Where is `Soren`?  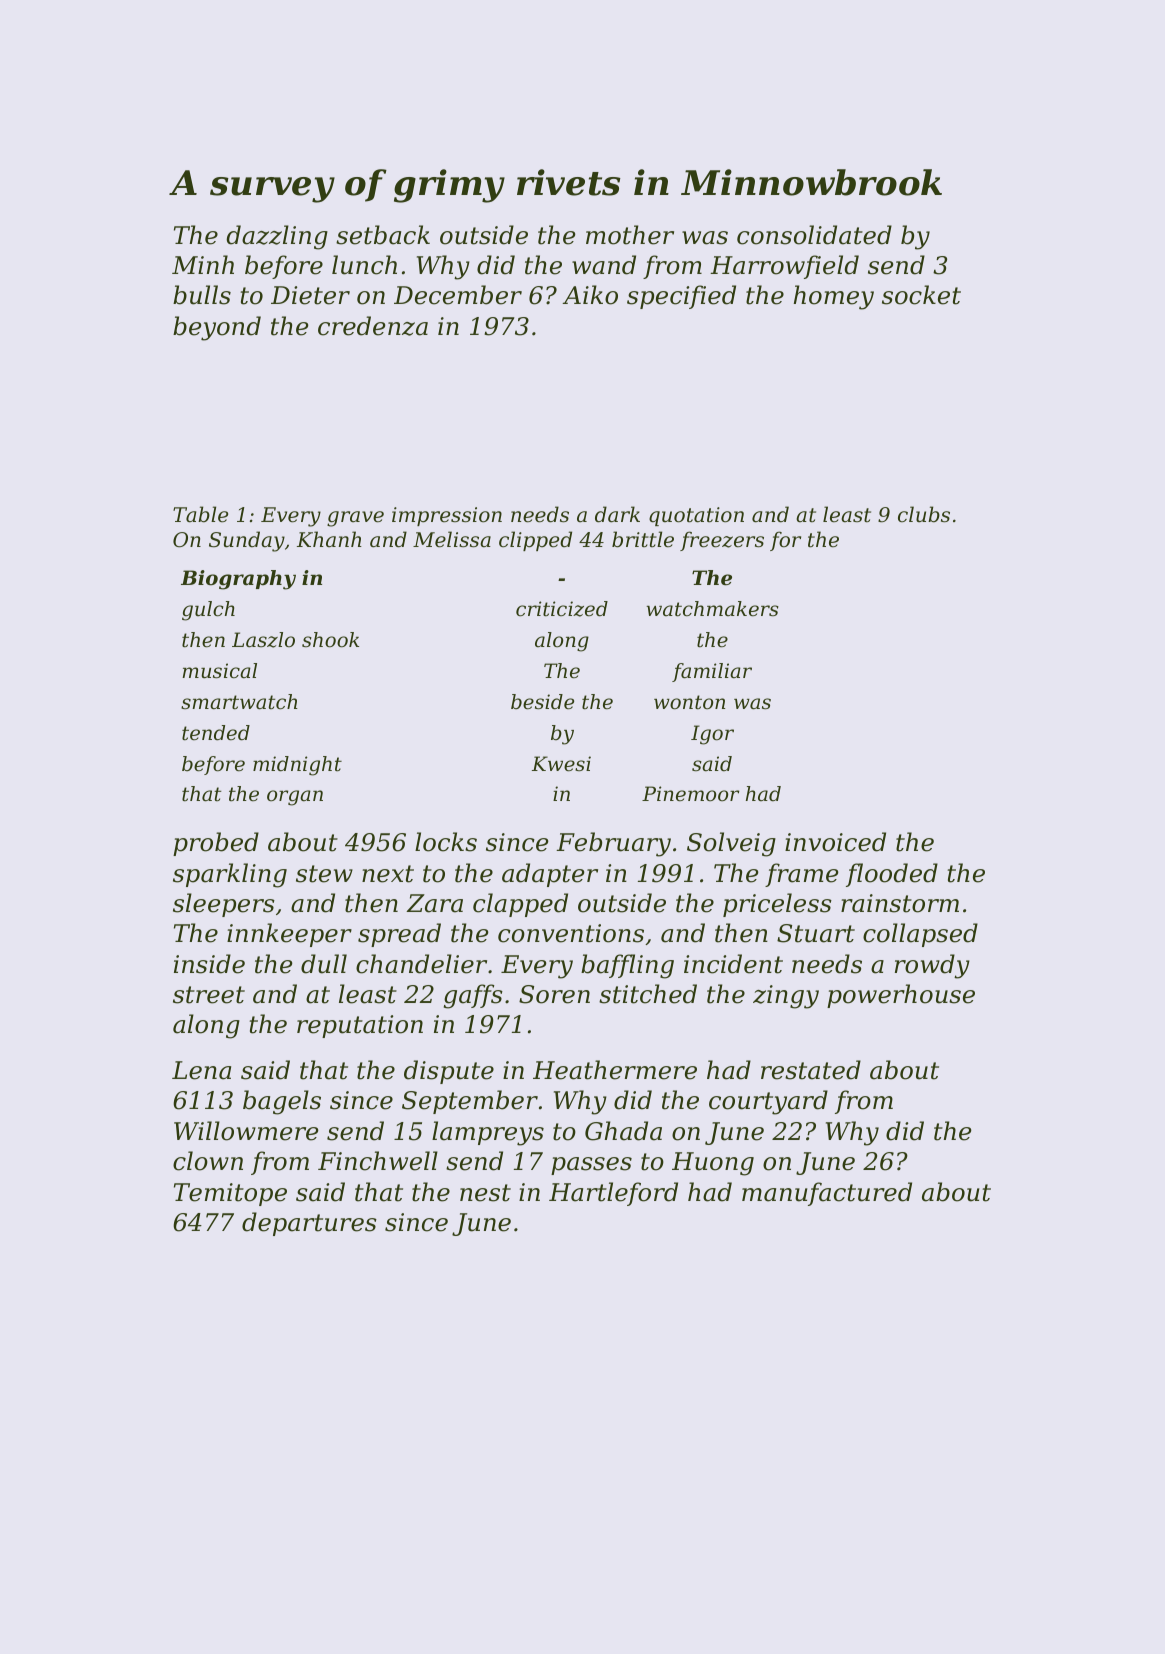
Soren is located at coordinates (554, 994).
